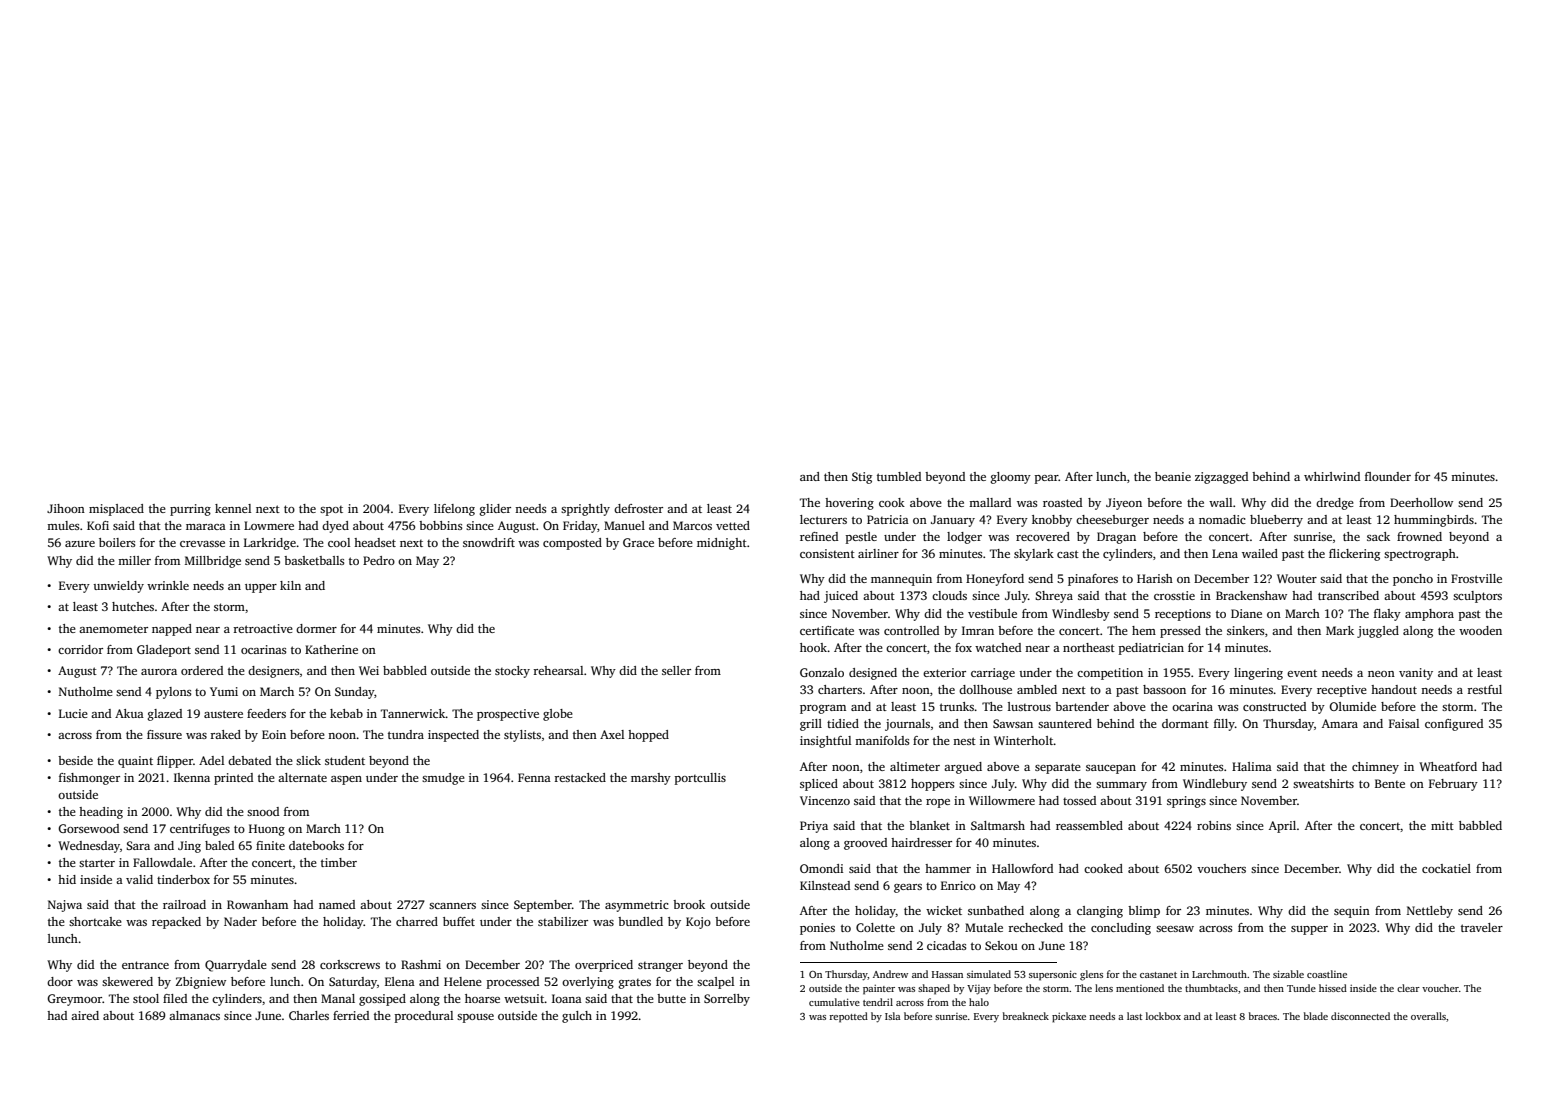 Image resolution: width=1550 pixels, height=1096 pixels. What do you see at coordinates (421, 964) in the document?
I see `Rashmi` at bounding box center [421, 964].
